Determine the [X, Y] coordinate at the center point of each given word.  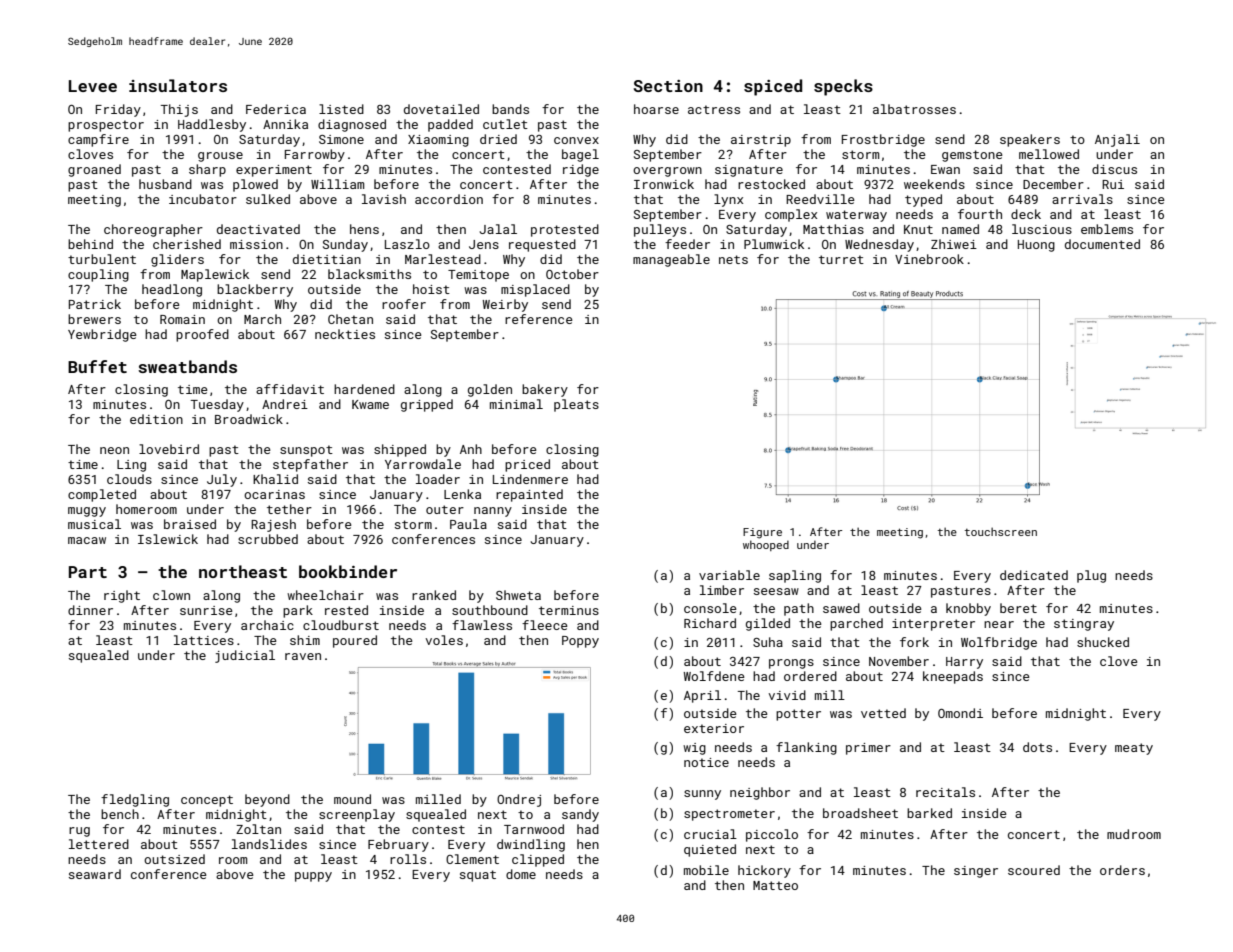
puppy [313, 877]
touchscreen [1001, 531]
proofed [202, 335]
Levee [93, 86]
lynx [728, 200]
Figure [762, 533]
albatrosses [914, 109]
